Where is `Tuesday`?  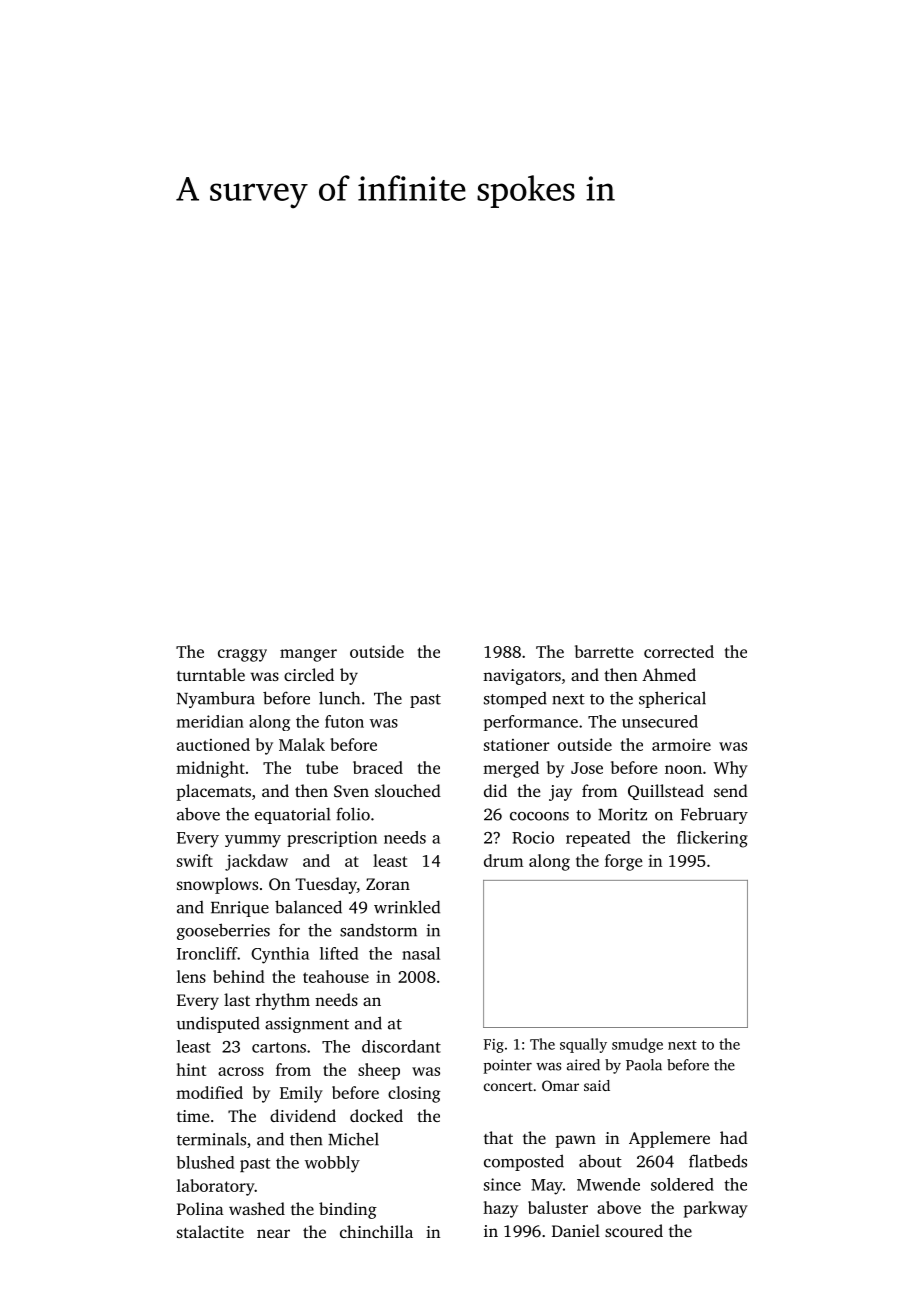
Tuesday is located at coordinates (326, 885).
